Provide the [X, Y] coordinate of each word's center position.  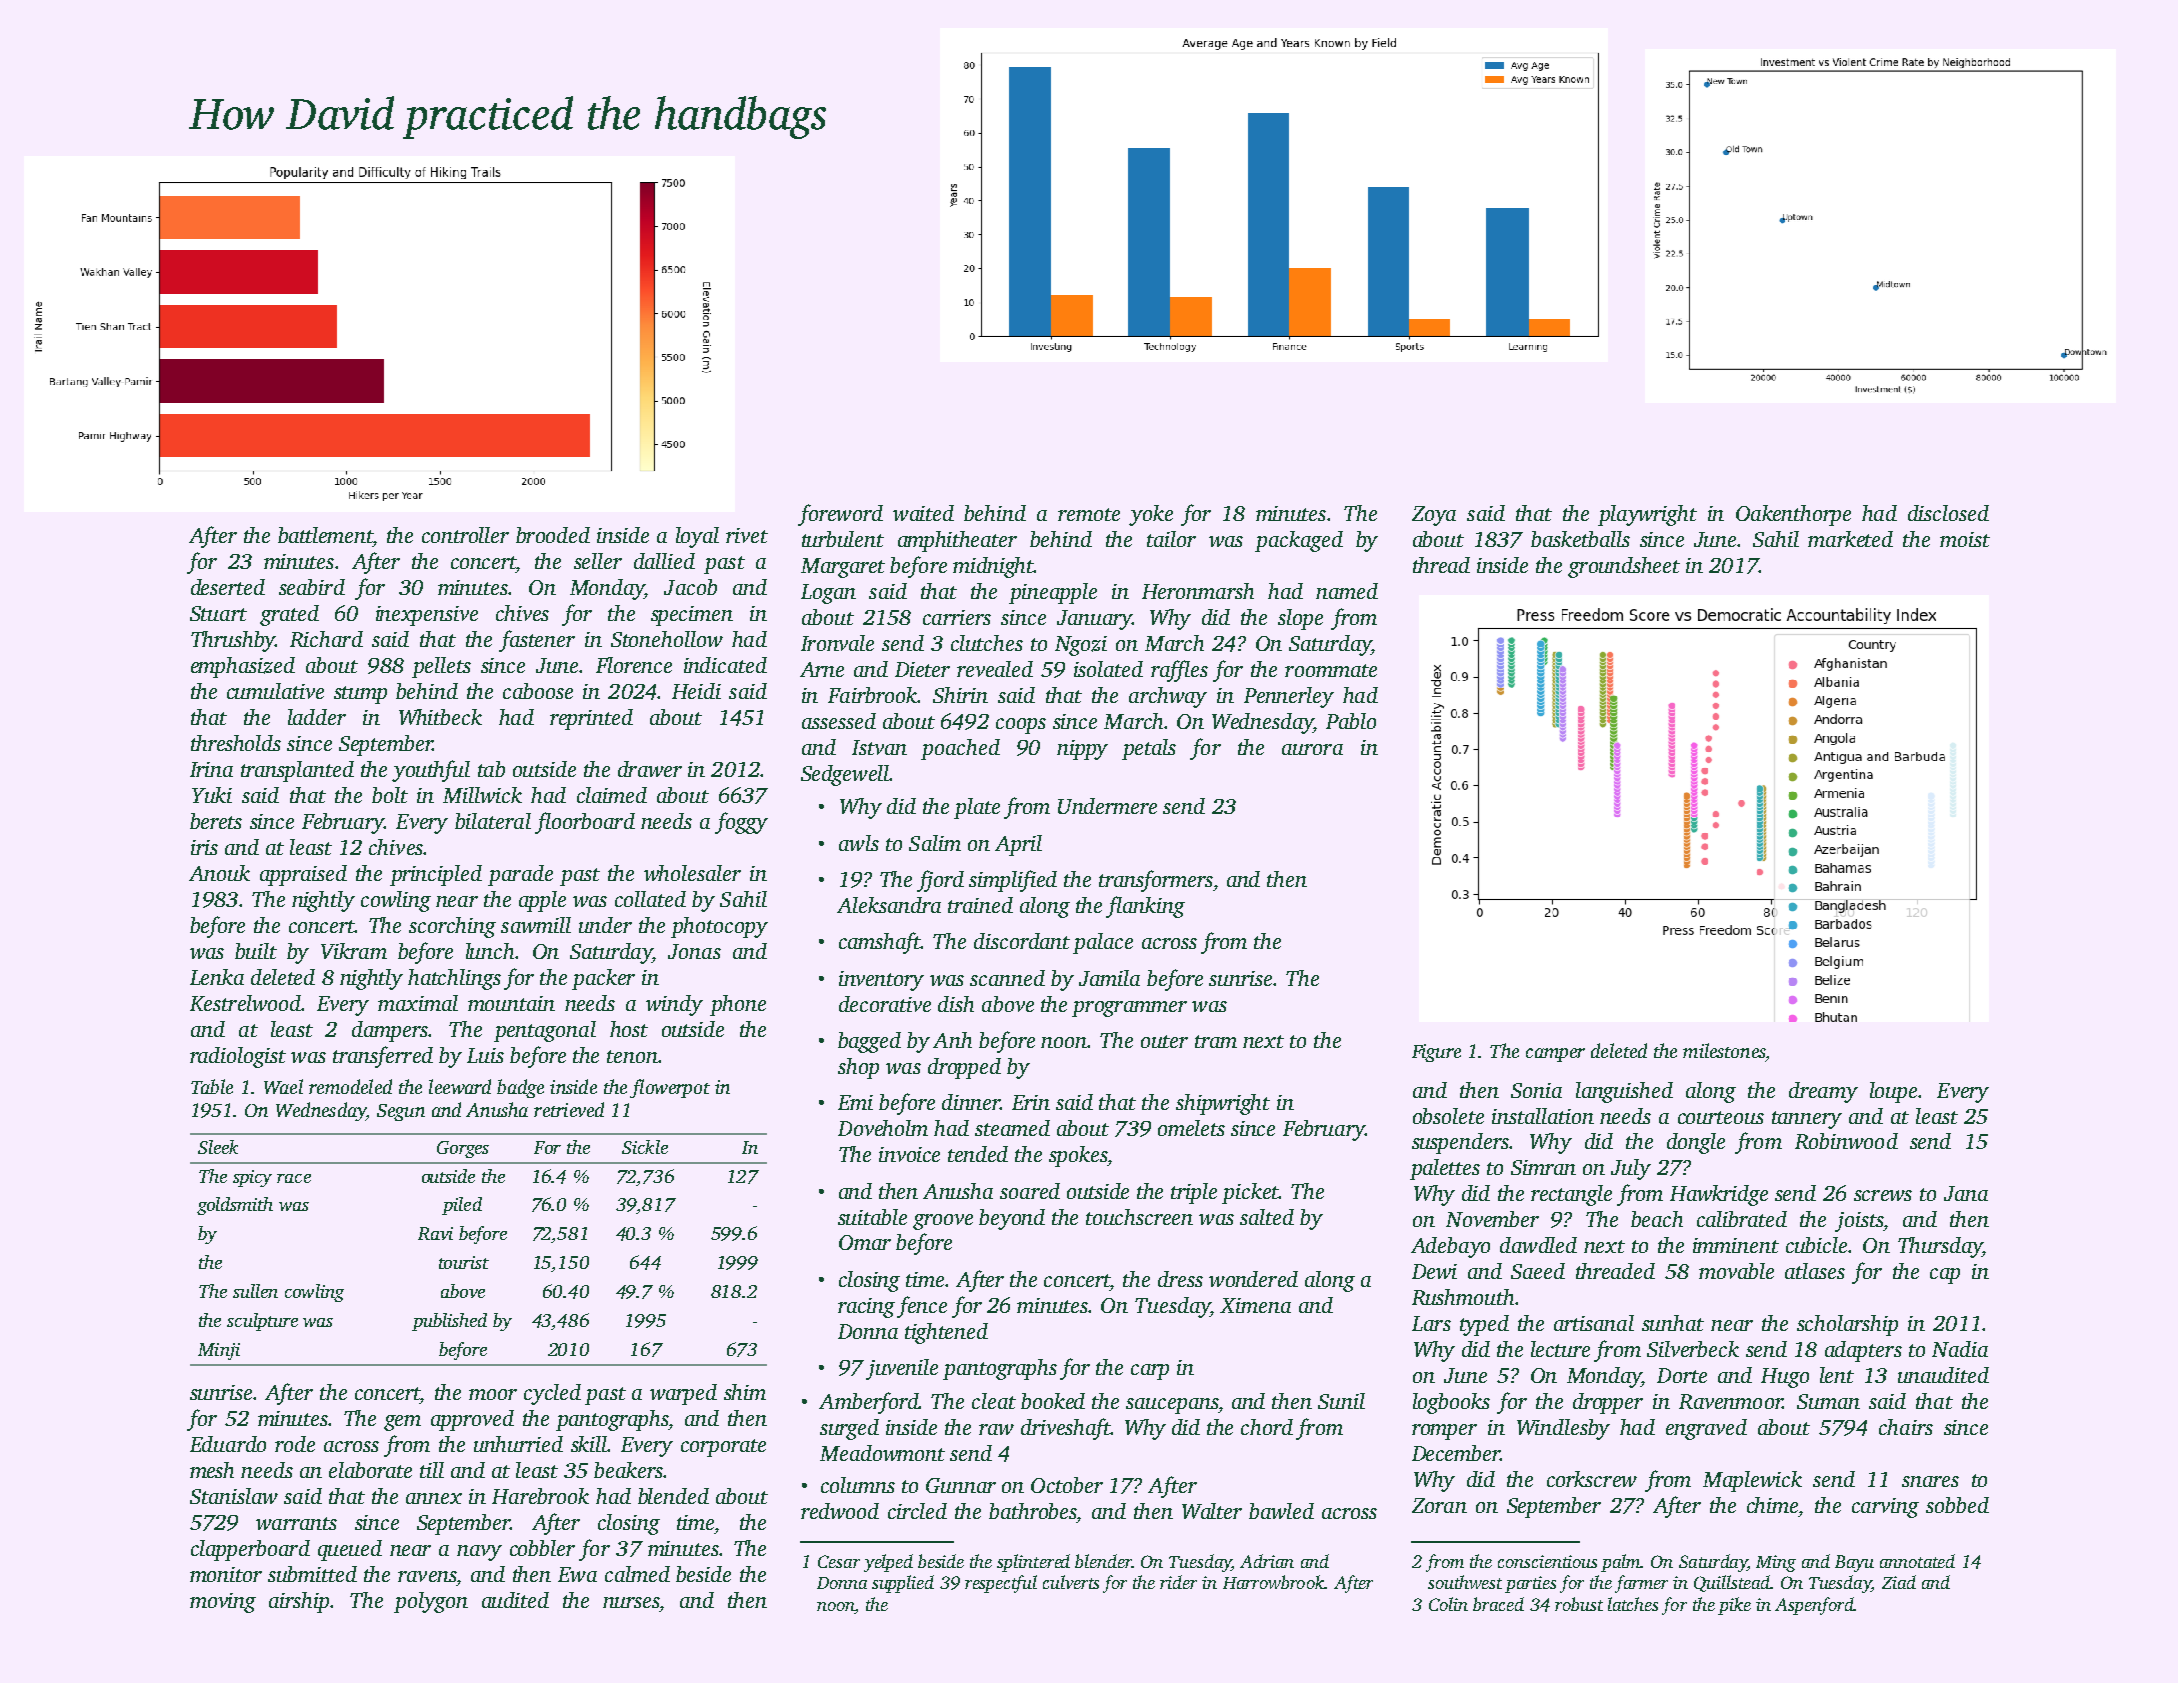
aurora [1312, 749]
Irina [211, 769]
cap [1945, 1276]
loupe [1893, 1092]
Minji [219, 1351]
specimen [692, 616]
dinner [971, 1102]
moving [223, 1603]
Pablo [1351, 721]
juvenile [902, 1369]
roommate [1331, 670]
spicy [252, 1178]
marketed [1850, 539]
